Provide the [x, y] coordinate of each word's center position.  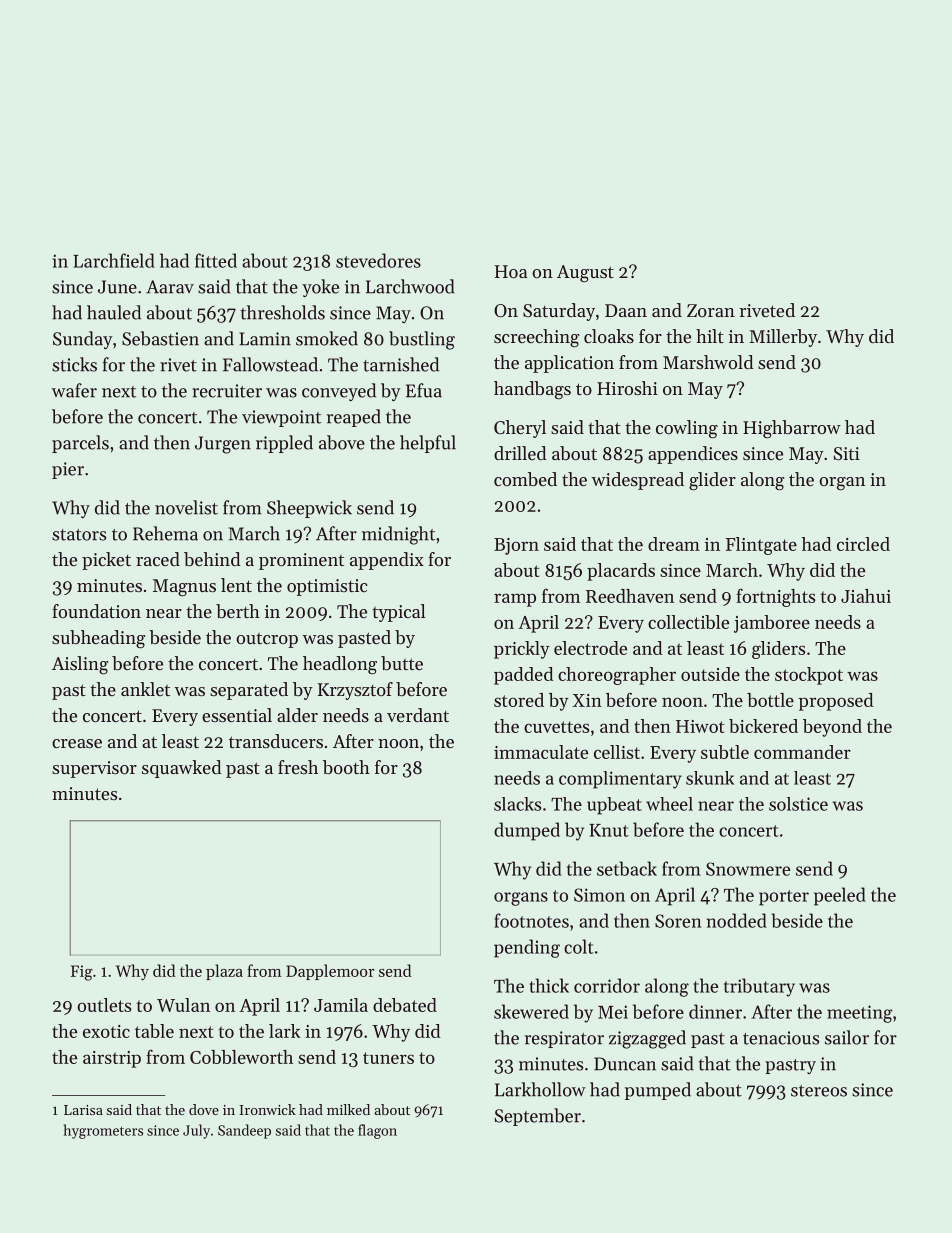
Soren [678, 921]
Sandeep [244, 1131]
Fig [82, 973]
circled [863, 544]
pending [527, 948]
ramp [515, 600]
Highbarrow [792, 429]
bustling [422, 340]
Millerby [783, 338]
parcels [80, 444]
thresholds [283, 312]
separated [249, 691]
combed [525, 479]
